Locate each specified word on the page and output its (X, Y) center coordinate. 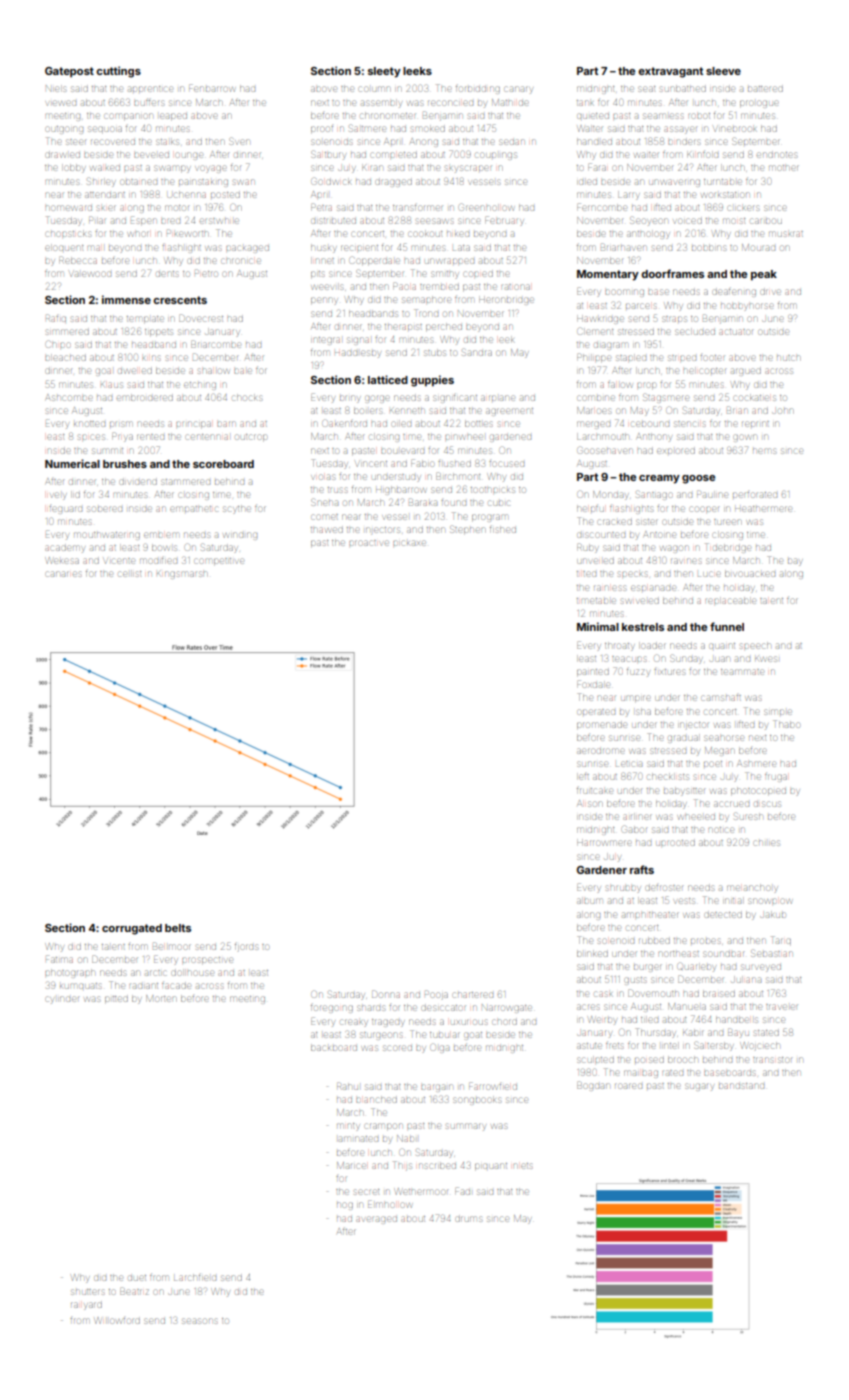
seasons (200, 1321)
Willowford (117, 1320)
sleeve (723, 71)
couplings (496, 156)
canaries (64, 574)
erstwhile (219, 221)
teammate (742, 672)
